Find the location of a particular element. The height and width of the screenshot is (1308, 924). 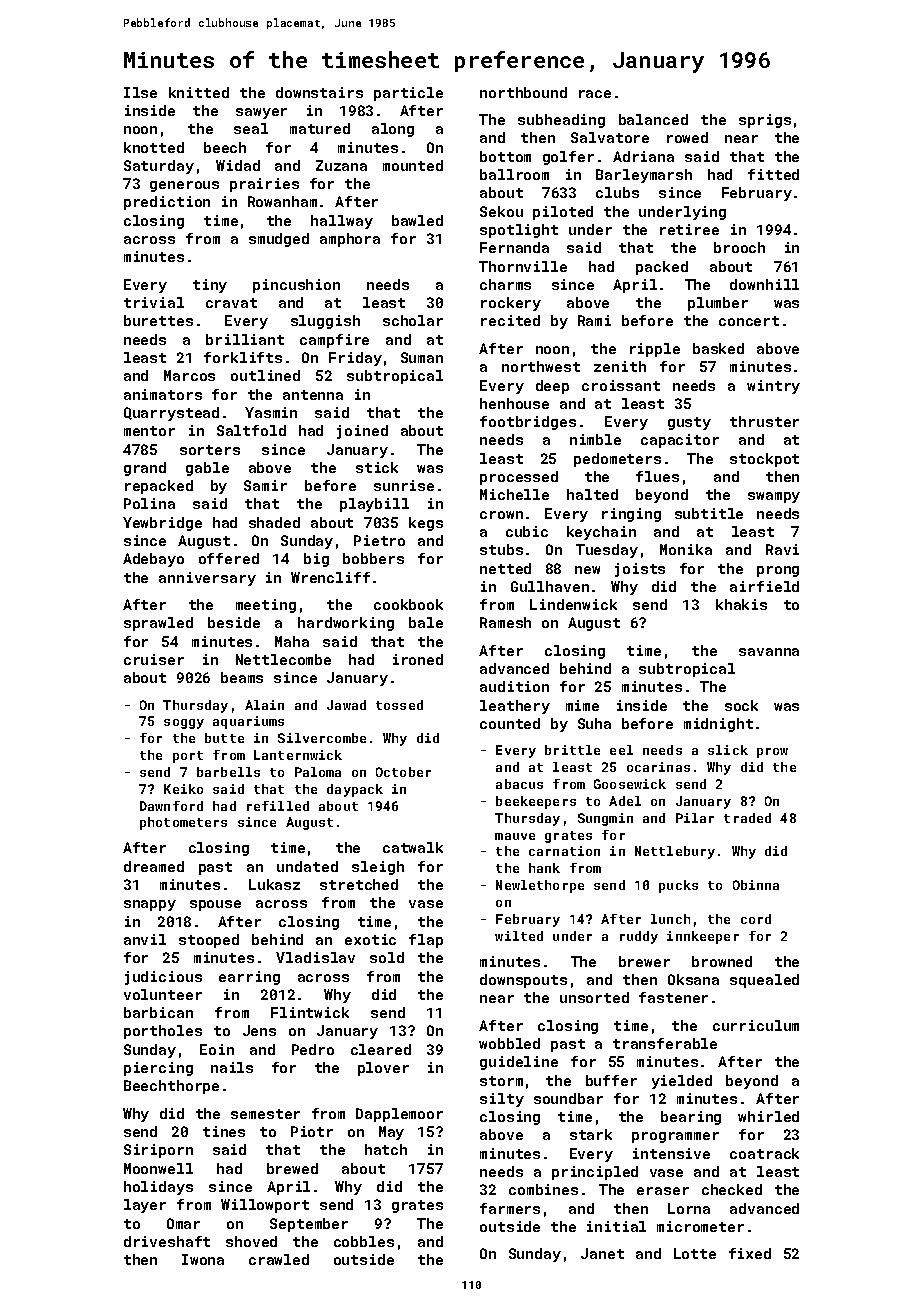

Rami is located at coordinates (594, 320).
